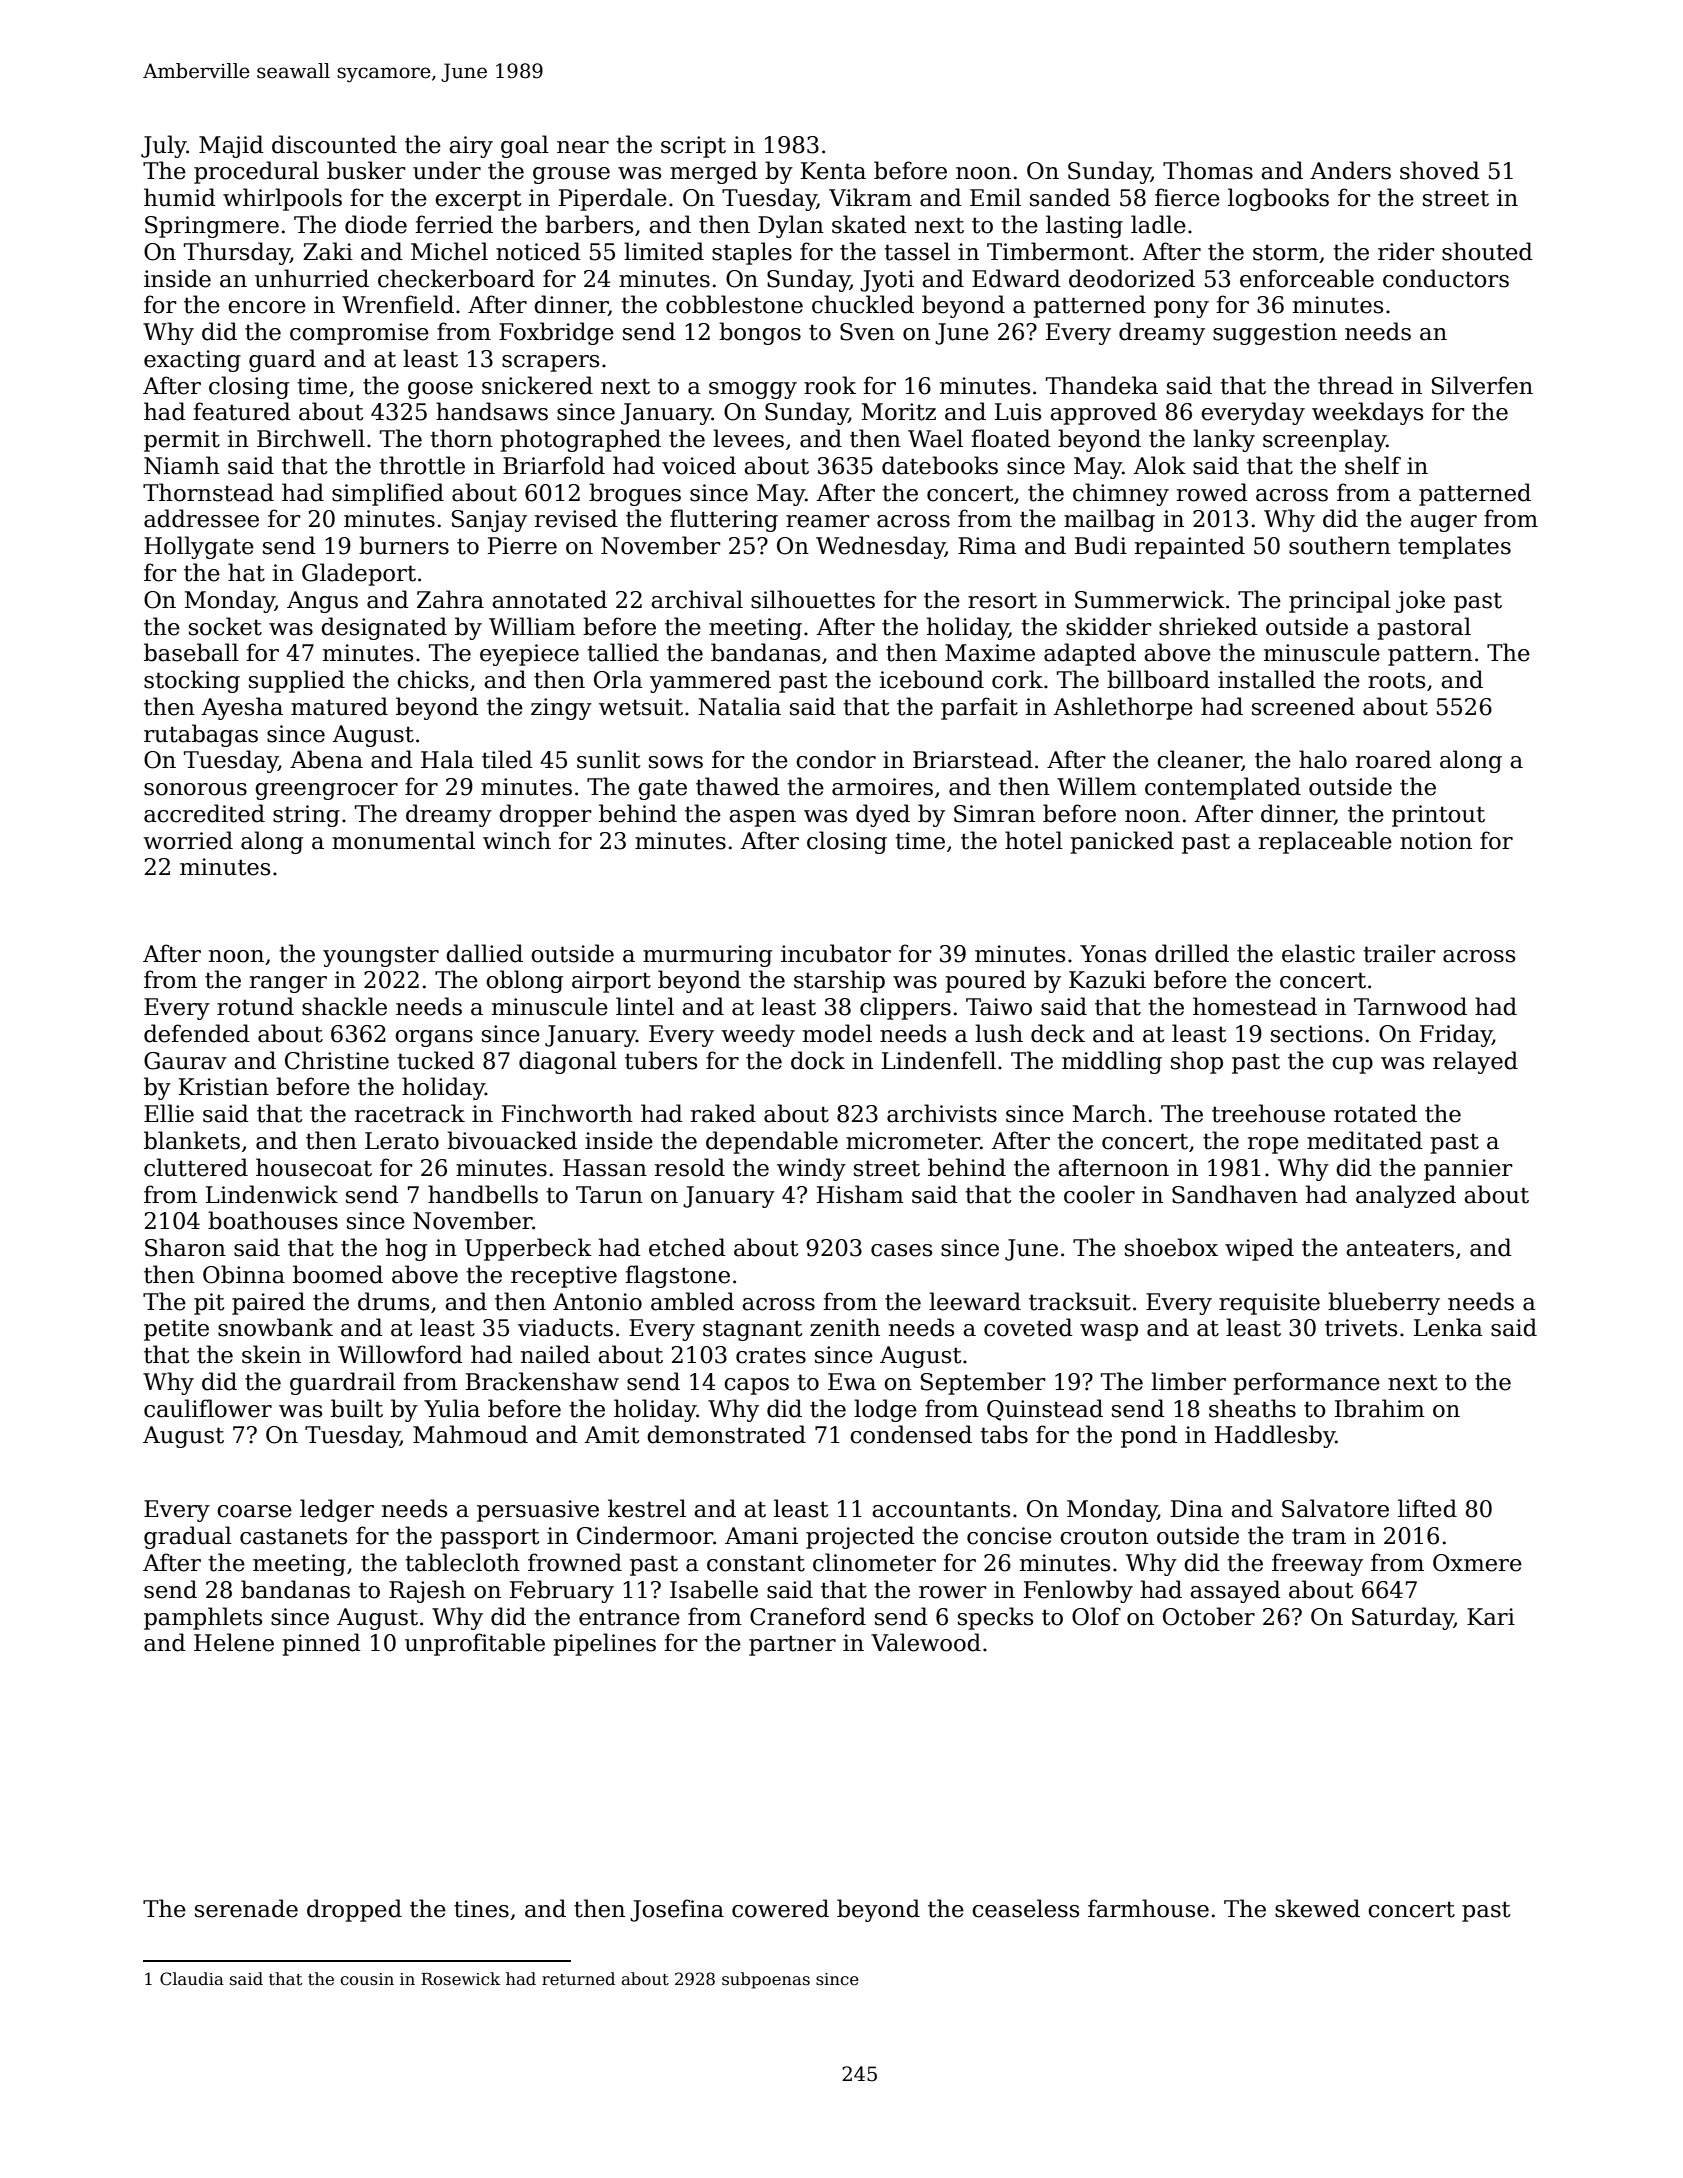 The height and width of the screenshot is (2178, 1683). I want to click on July, so click(164, 146).
